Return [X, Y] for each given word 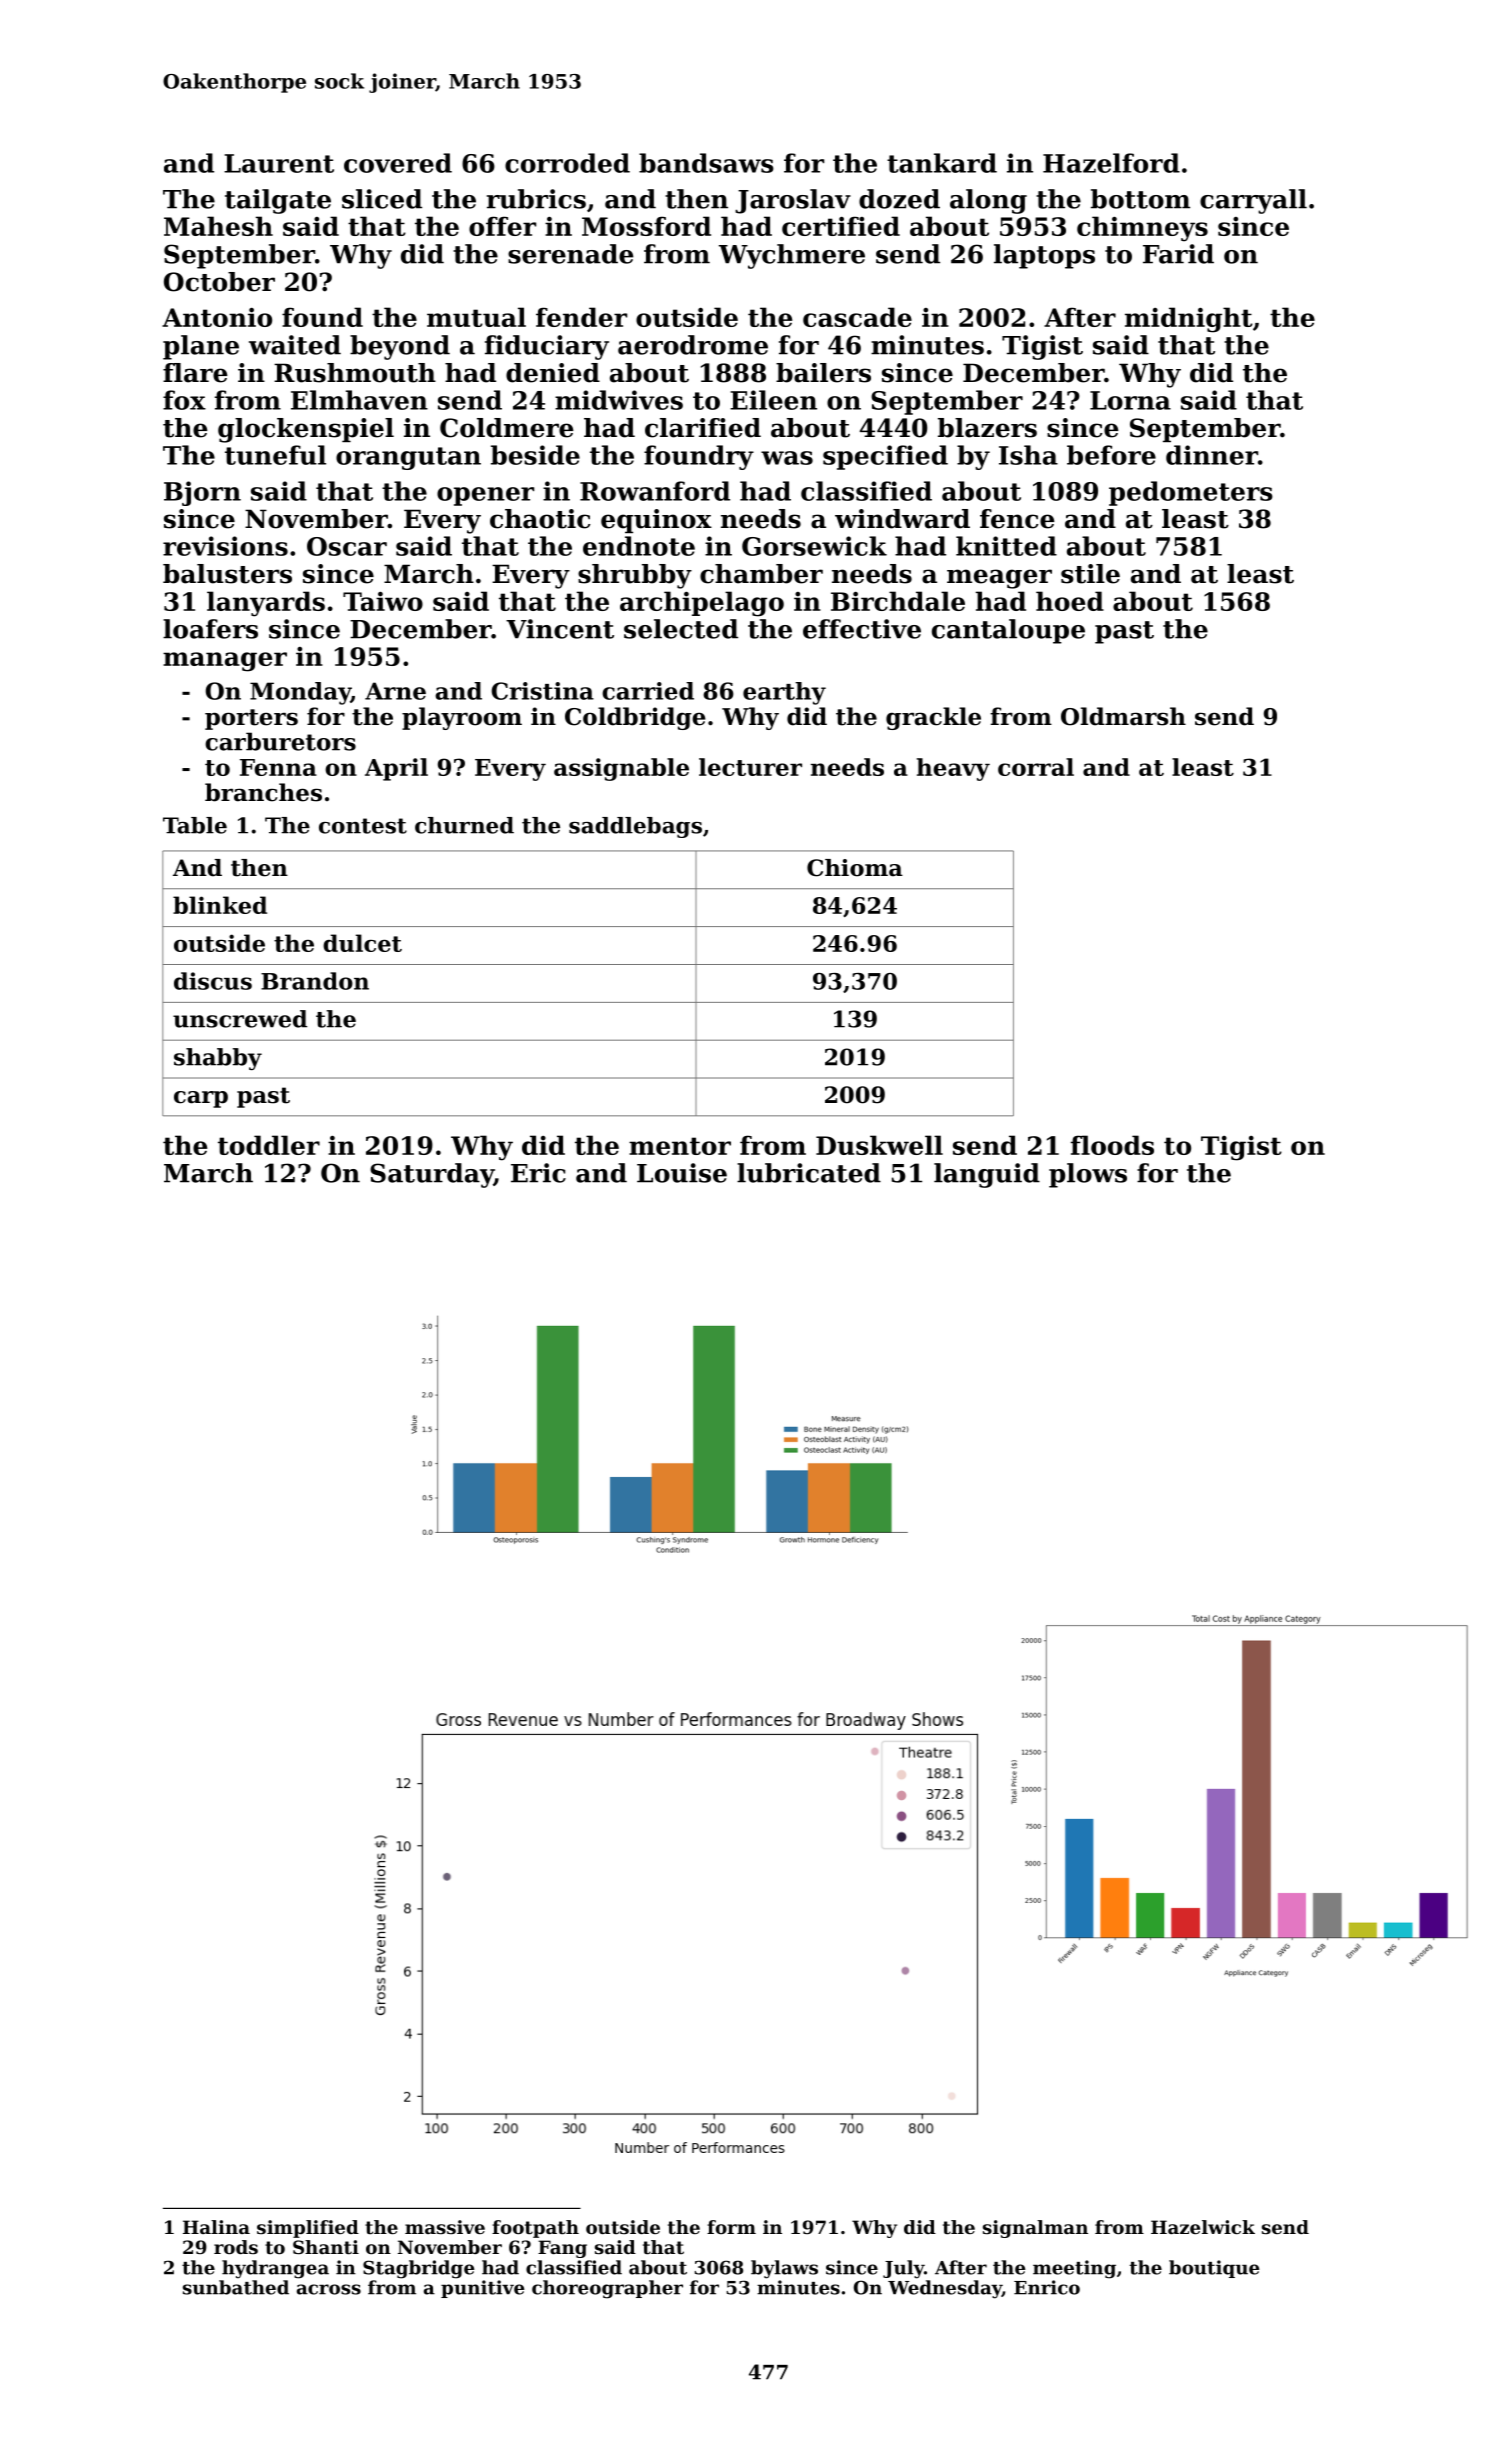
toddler [269, 1145]
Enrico [1047, 2287]
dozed [899, 199]
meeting [1074, 2269]
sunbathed [236, 2287]
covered [398, 163]
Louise [682, 1173]
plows [1088, 1175]
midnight [1189, 320]
